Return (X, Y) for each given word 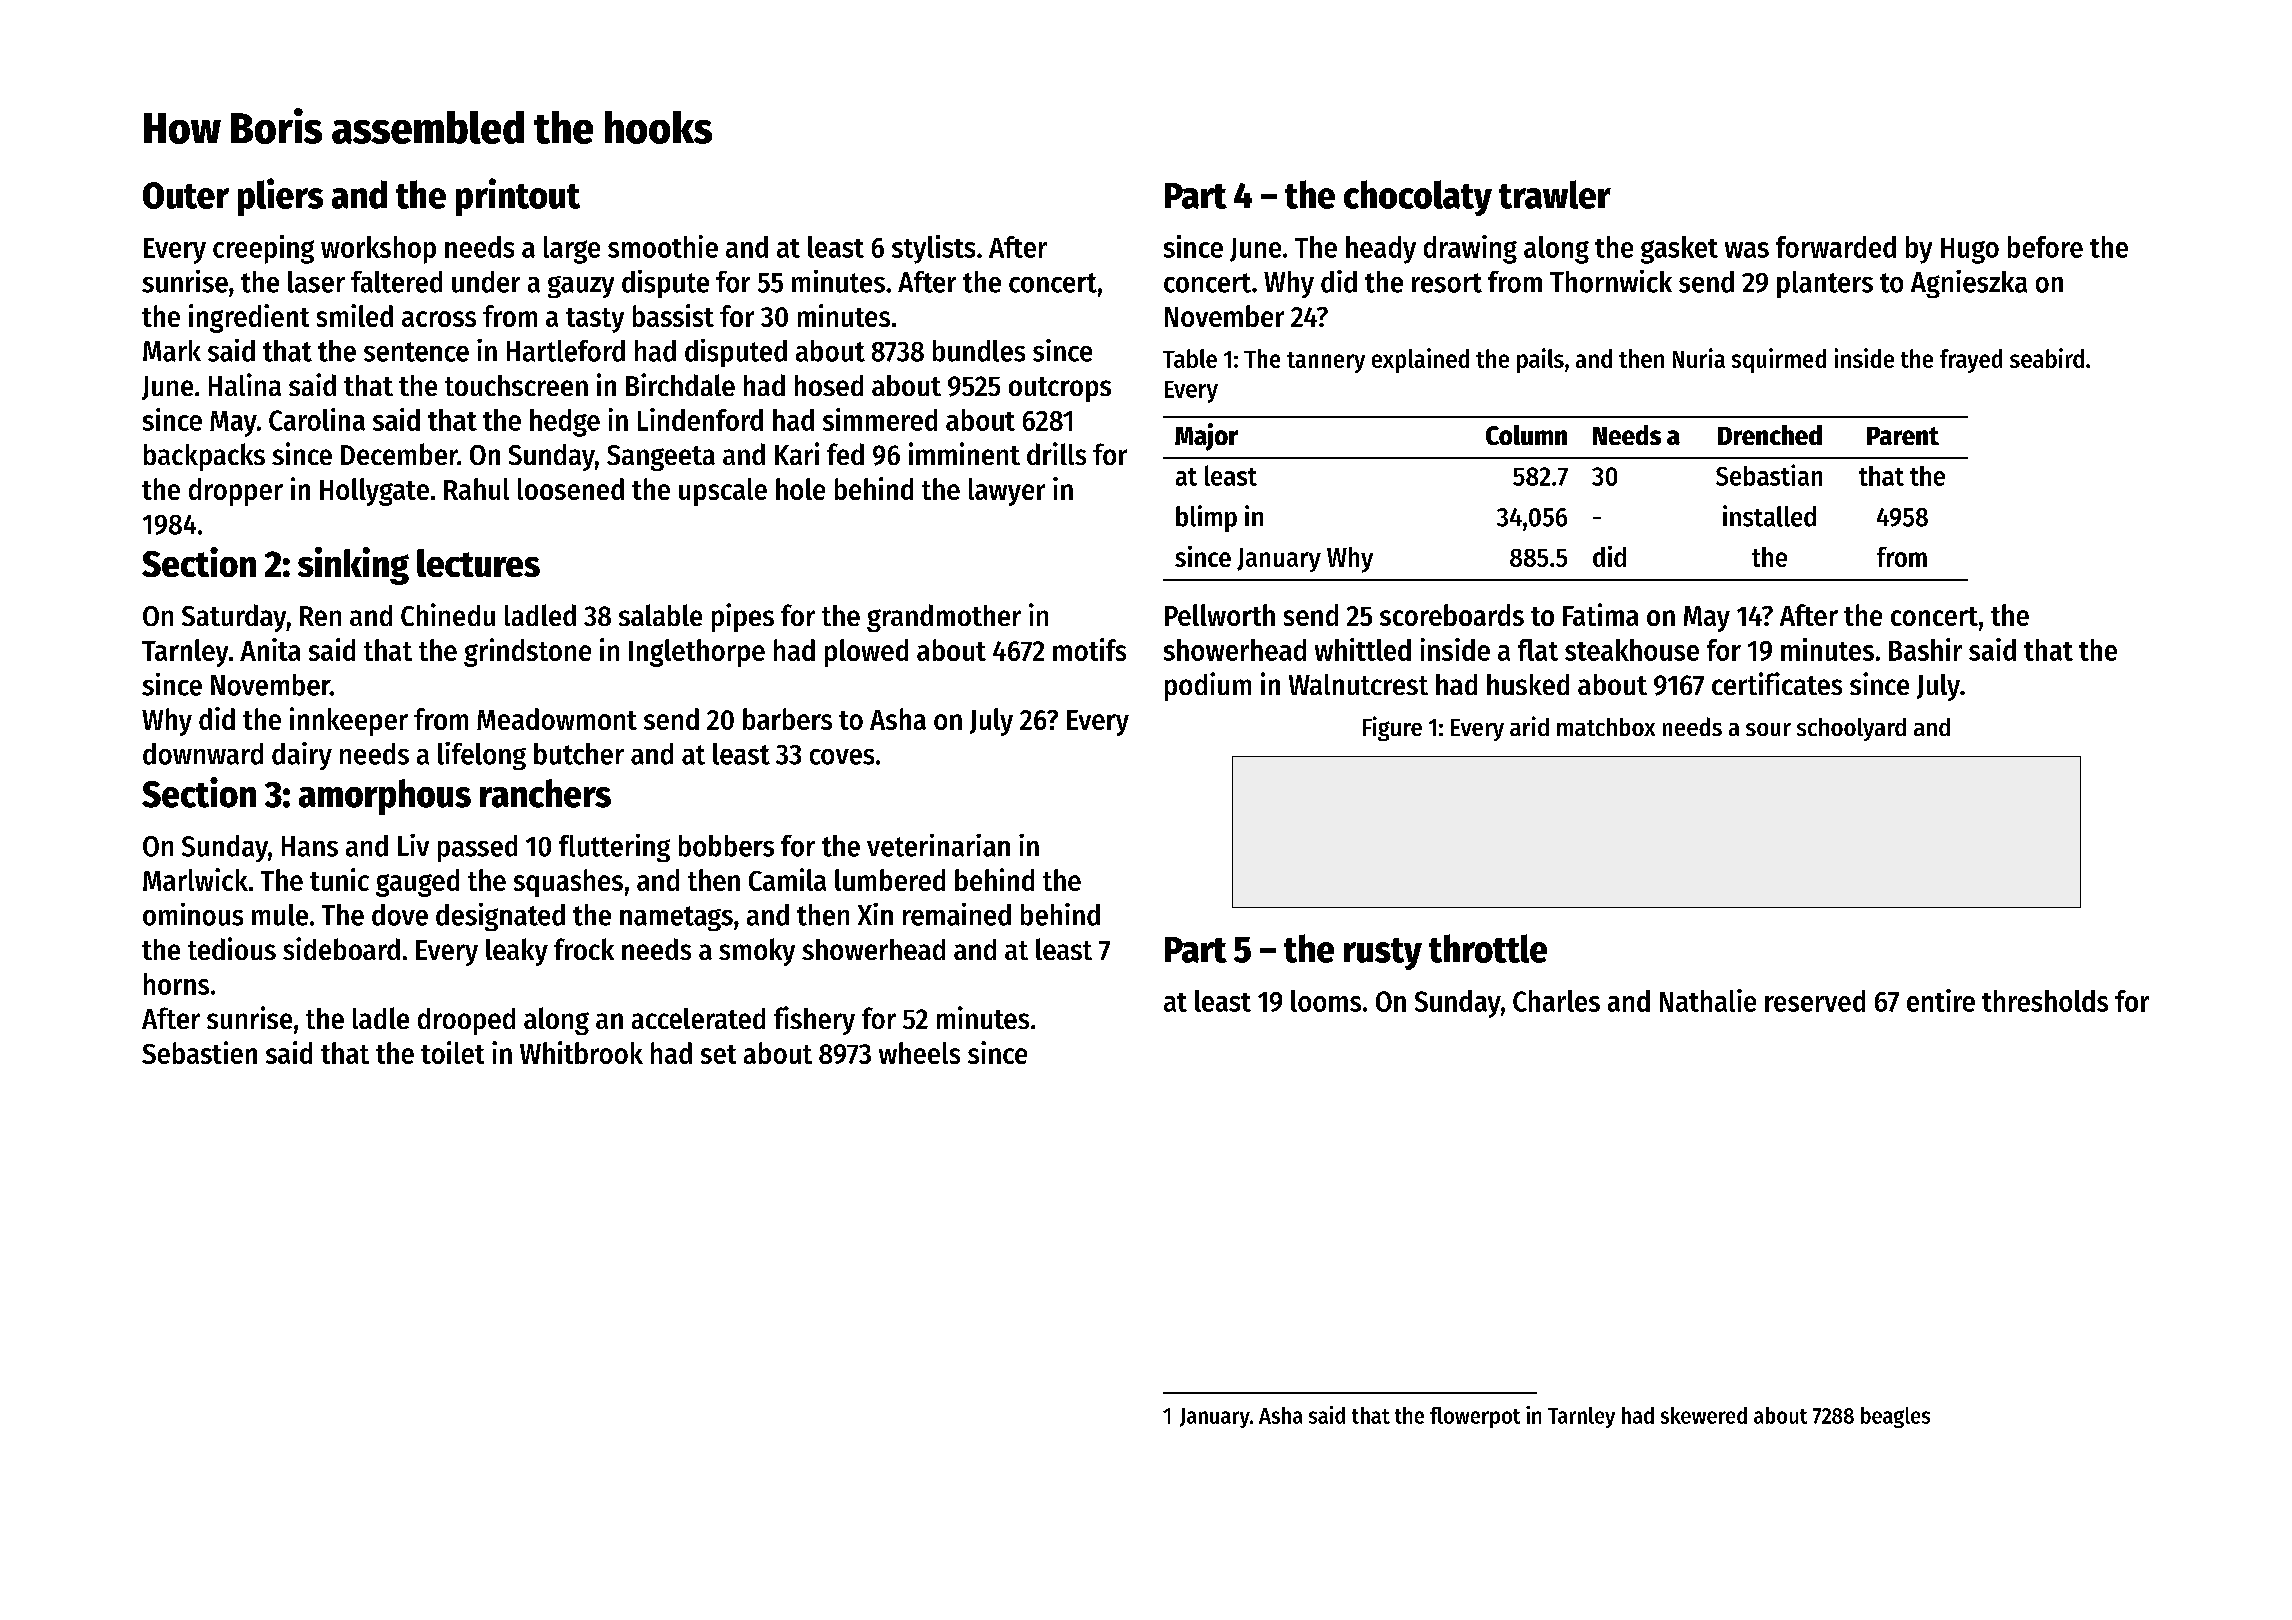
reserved (1815, 1001)
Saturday (234, 618)
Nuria (1699, 358)
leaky (517, 952)
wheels (919, 1053)
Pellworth (1220, 615)
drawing (1470, 249)
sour (1768, 729)
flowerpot (1475, 1417)
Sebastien (199, 1052)
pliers (280, 197)
